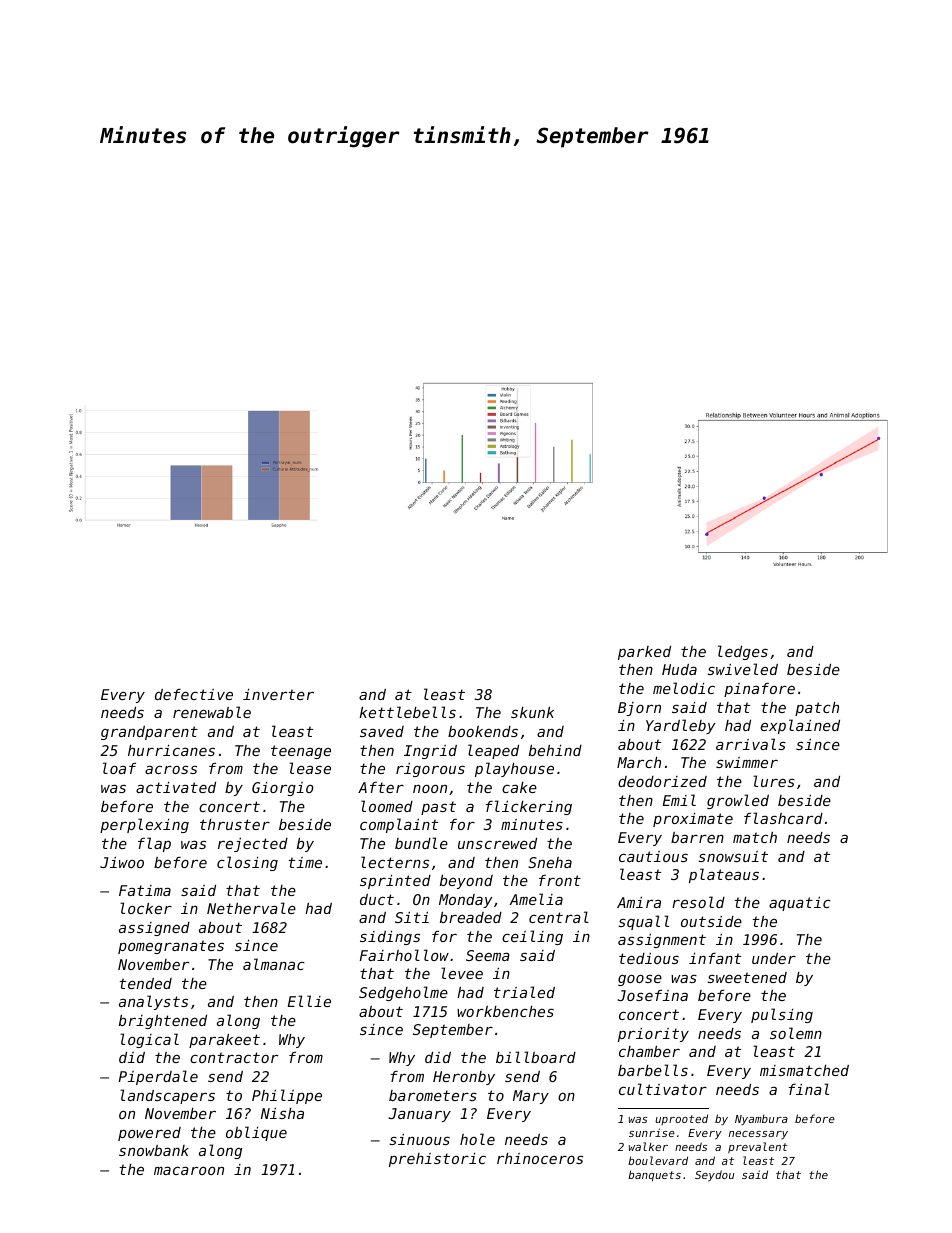 The image size is (952, 1233). I want to click on macaroon, so click(189, 1170).
